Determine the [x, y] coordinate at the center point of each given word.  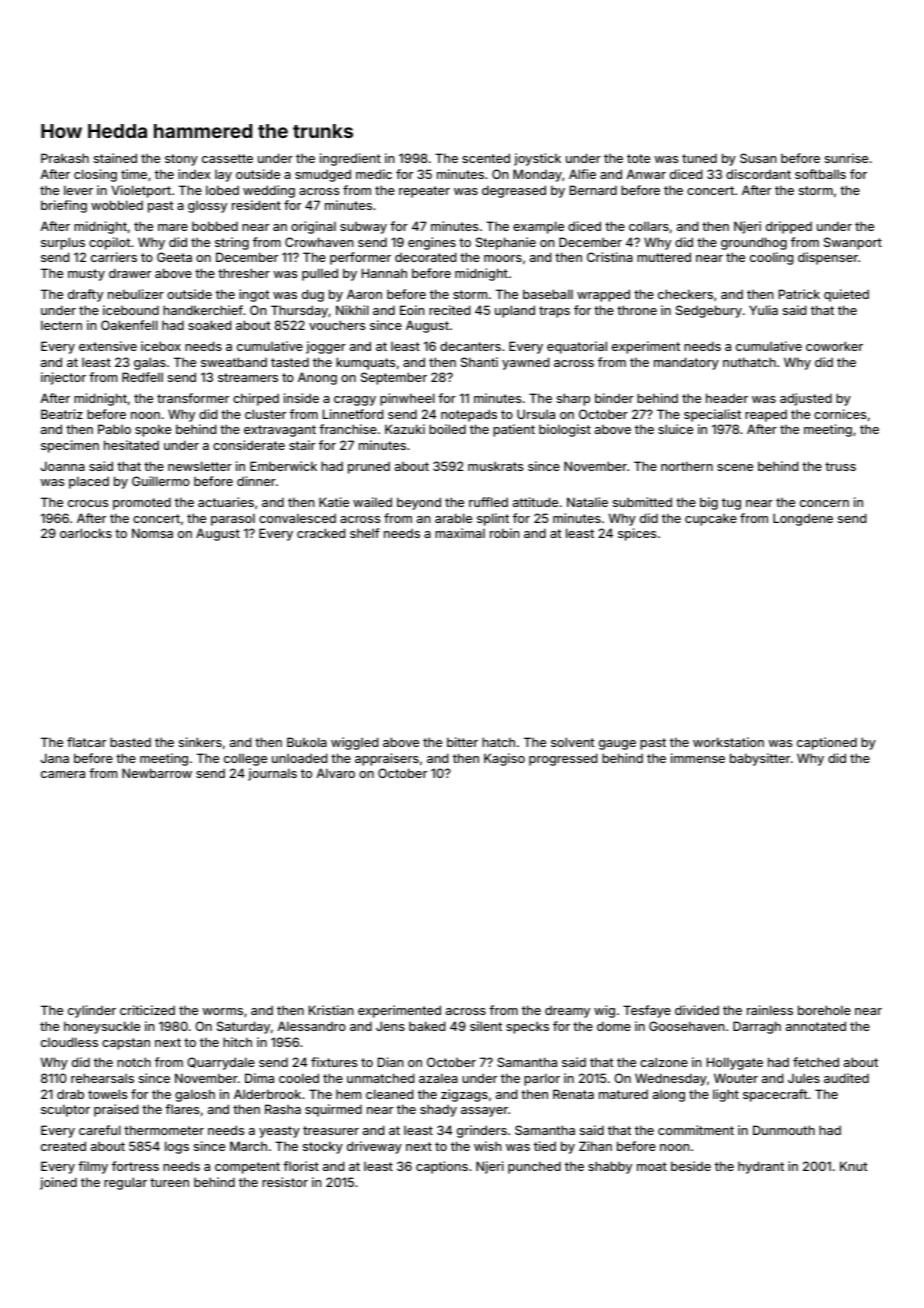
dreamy [567, 1012]
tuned [699, 158]
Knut [854, 1166]
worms [223, 1011]
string [232, 243]
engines [432, 243]
